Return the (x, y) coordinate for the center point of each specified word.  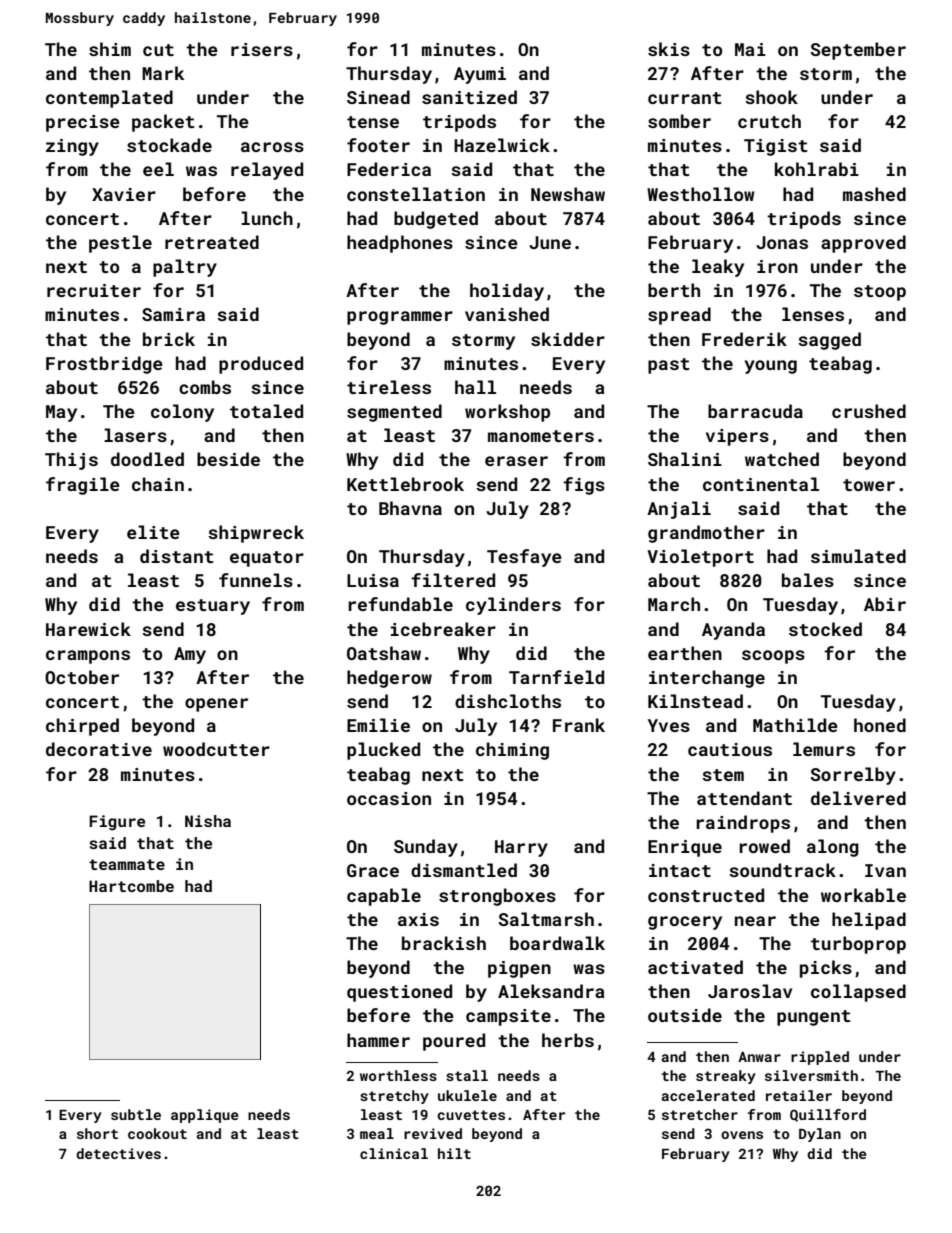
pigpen (519, 969)
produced (261, 365)
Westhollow (701, 194)
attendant (744, 798)
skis (669, 49)
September (858, 51)
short (97, 1133)
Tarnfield (556, 677)
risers (262, 49)
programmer (400, 318)
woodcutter (216, 749)
